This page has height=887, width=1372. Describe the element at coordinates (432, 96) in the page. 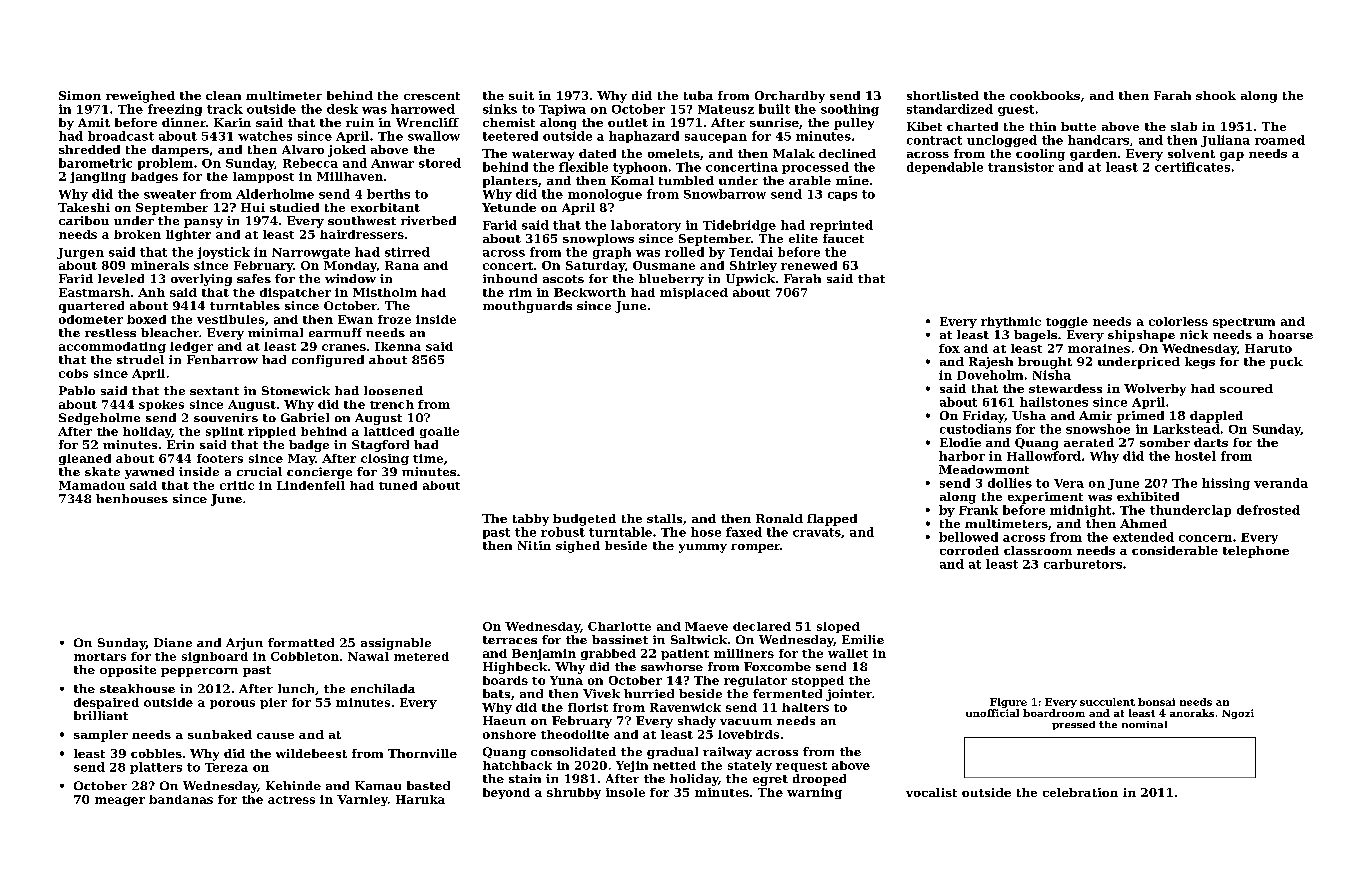

I see `crescent` at that location.
